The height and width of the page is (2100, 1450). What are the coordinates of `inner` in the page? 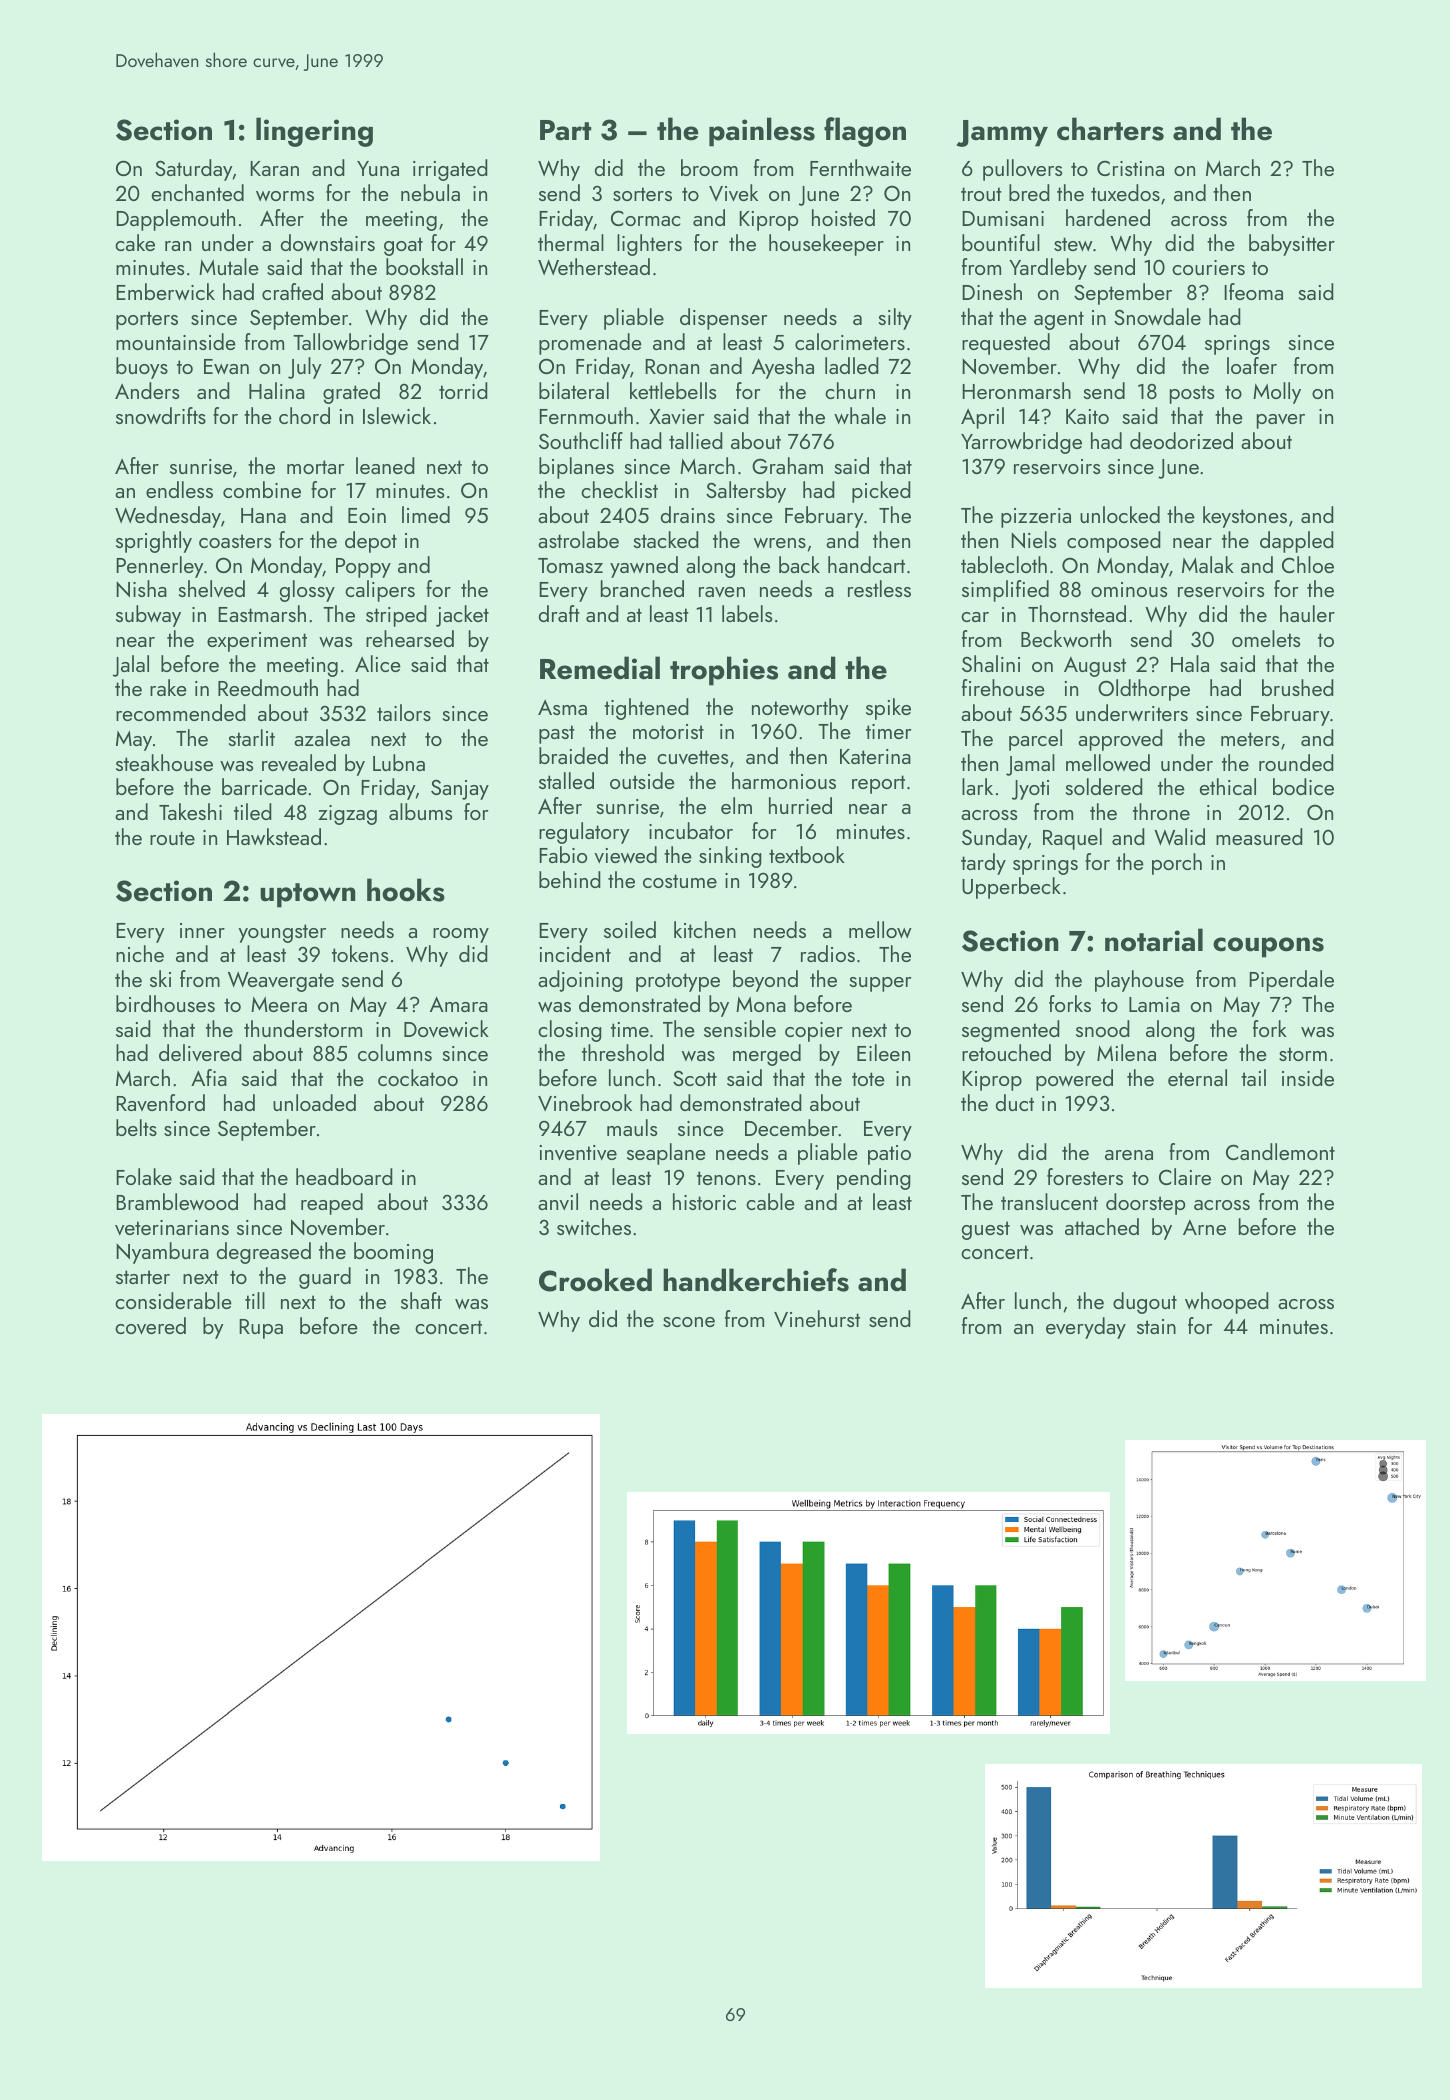 It's located at (202, 930).
